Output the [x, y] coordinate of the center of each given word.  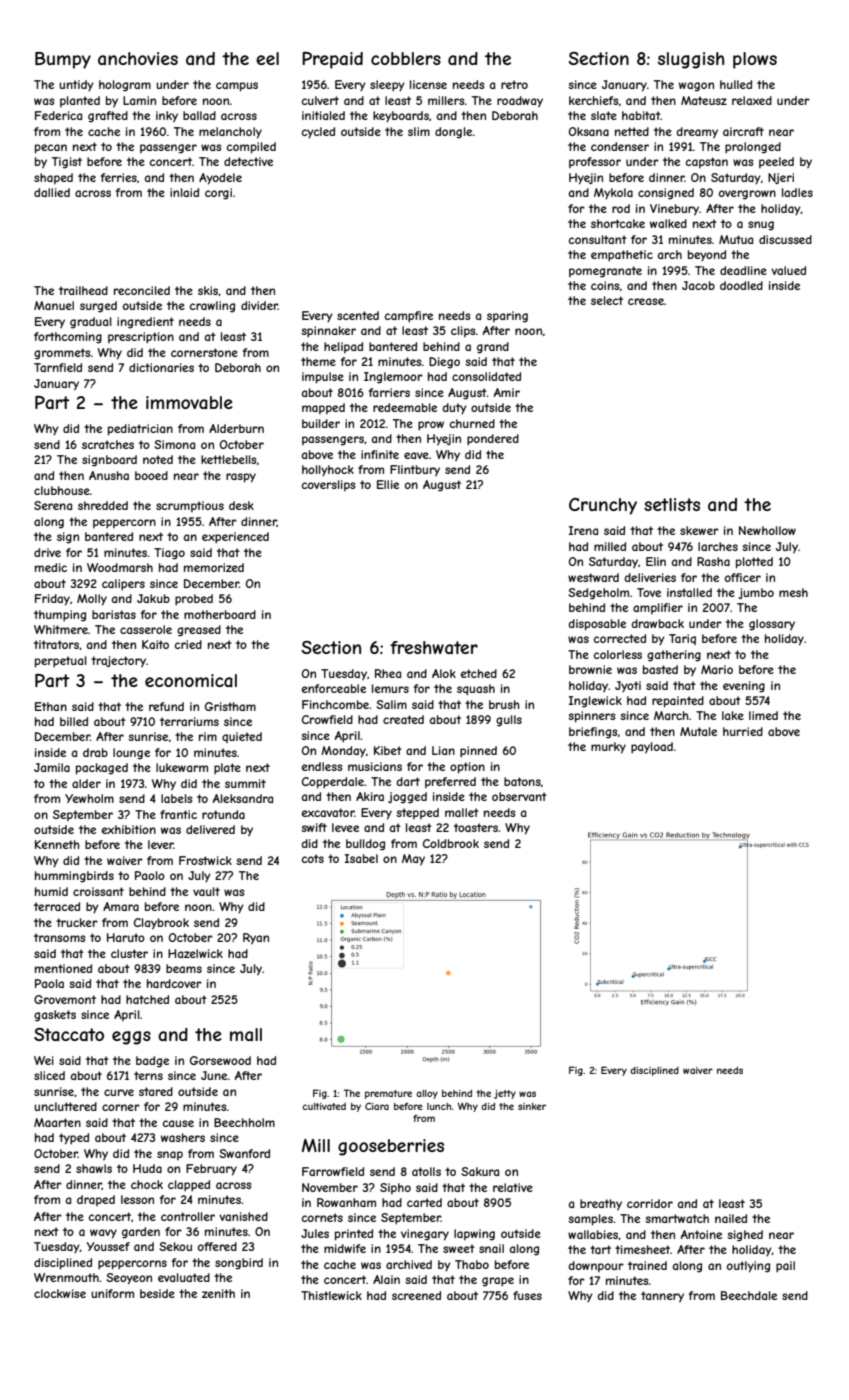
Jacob [698, 285]
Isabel [361, 858]
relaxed [752, 100]
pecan [51, 149]
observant [519, 796]
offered [217, 1246]
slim [419, 131]
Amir [507, 392]
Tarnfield [58, 367]
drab [95, 752]
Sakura [480, 1171]
